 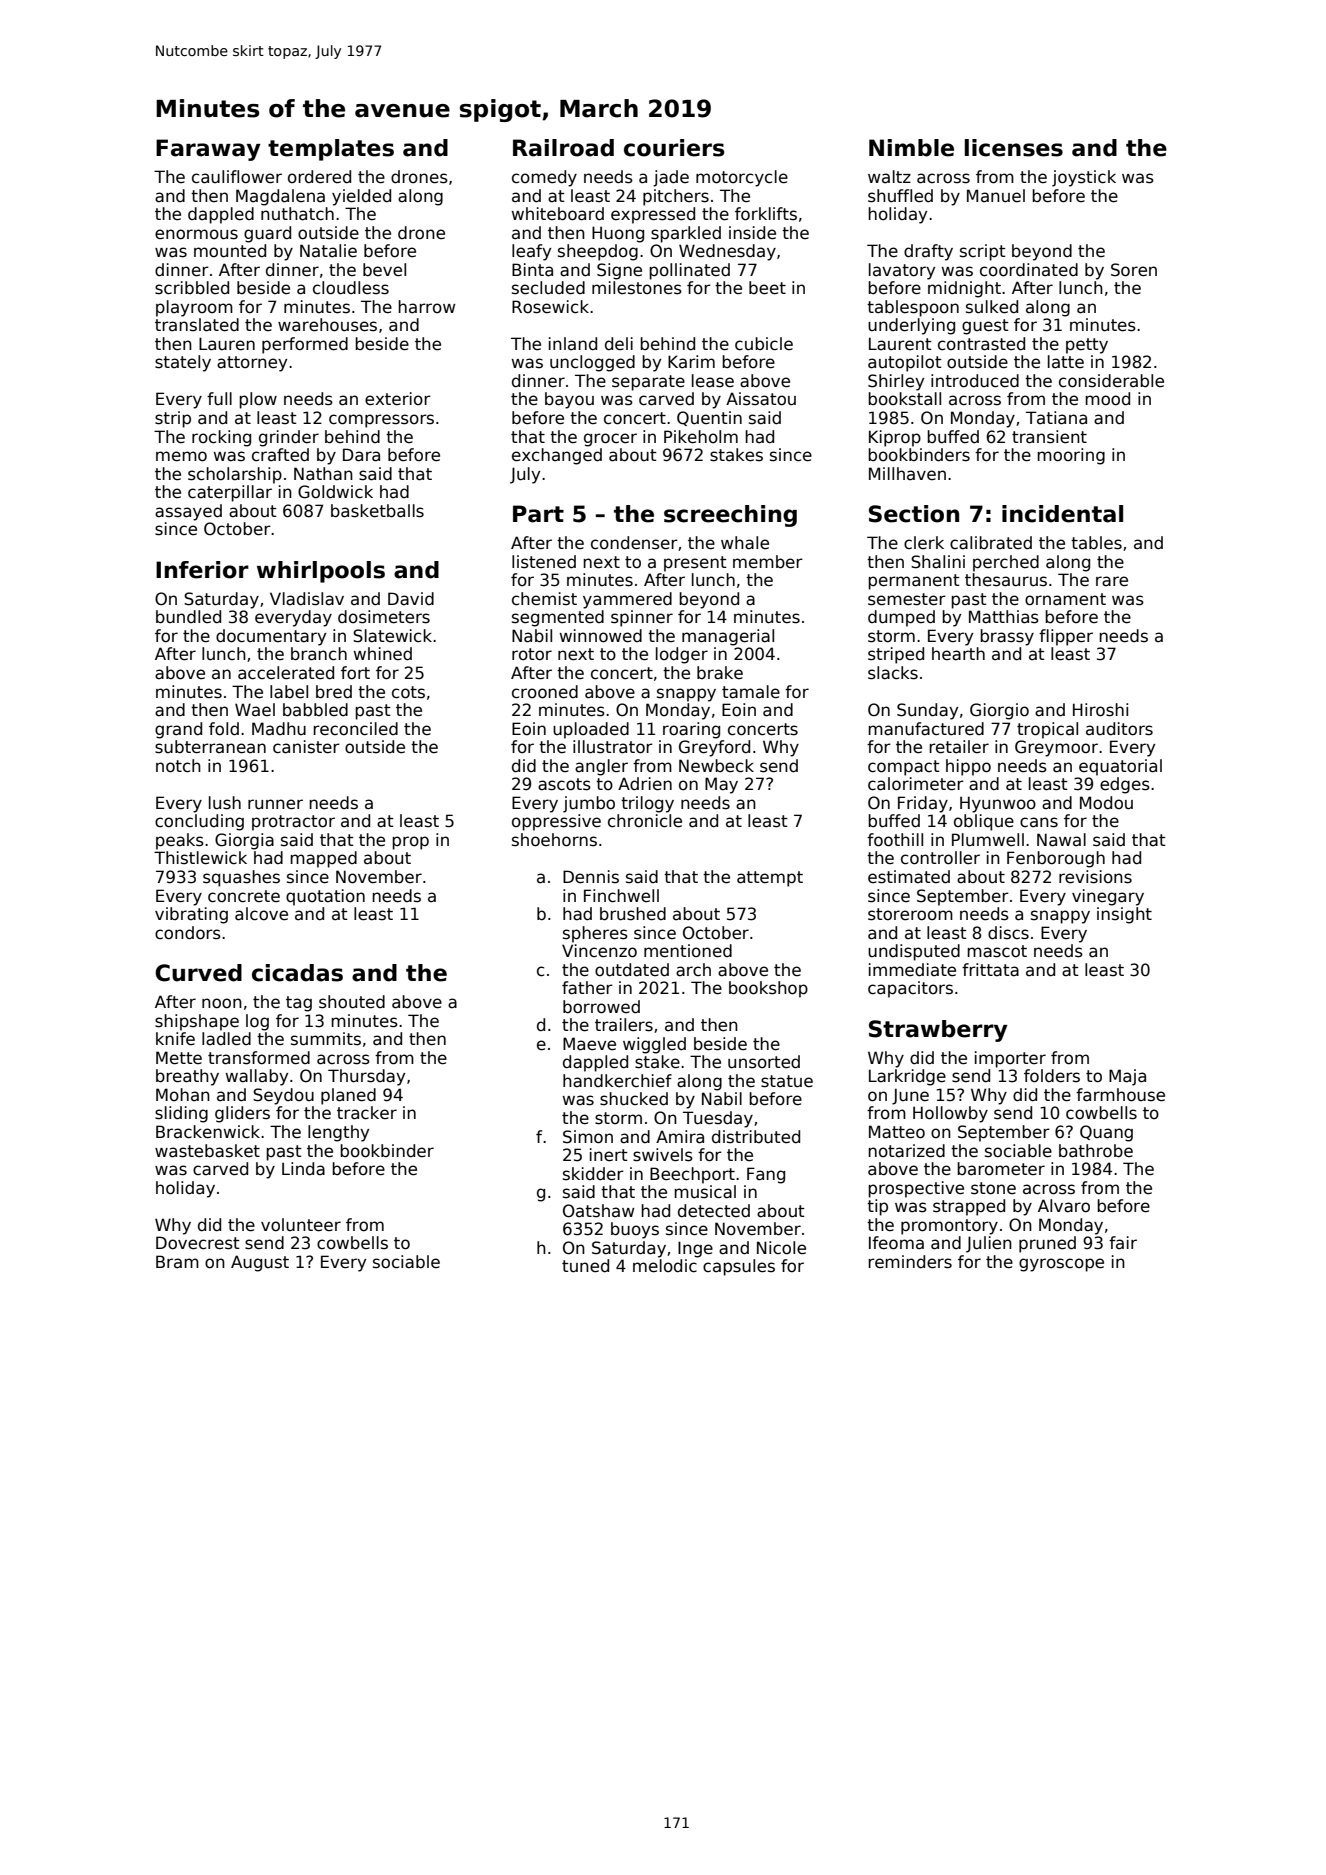 What do you see at coordinates (563, 148) in the screenshot?
I see `Railroad` at bounding box center [563, 148].
